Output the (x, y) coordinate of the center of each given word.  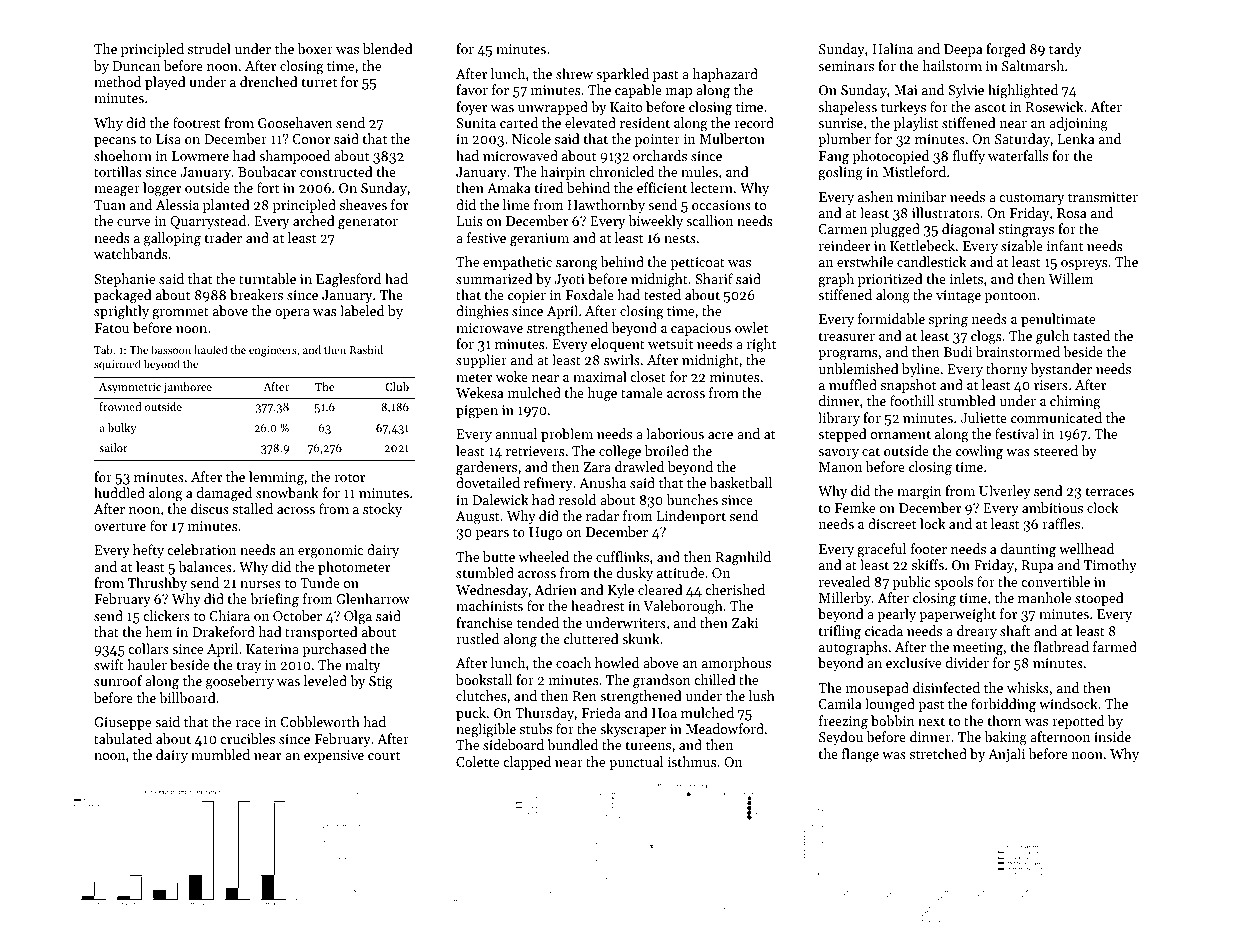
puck (471, 714)
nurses (260, 584)
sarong (576, 265)
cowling (979, 452)
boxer (315, 48)
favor (472, 89)
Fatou (112, 328)
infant (1065, 245)
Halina (892, 48)
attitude (680, 572)
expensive (334, 756)
